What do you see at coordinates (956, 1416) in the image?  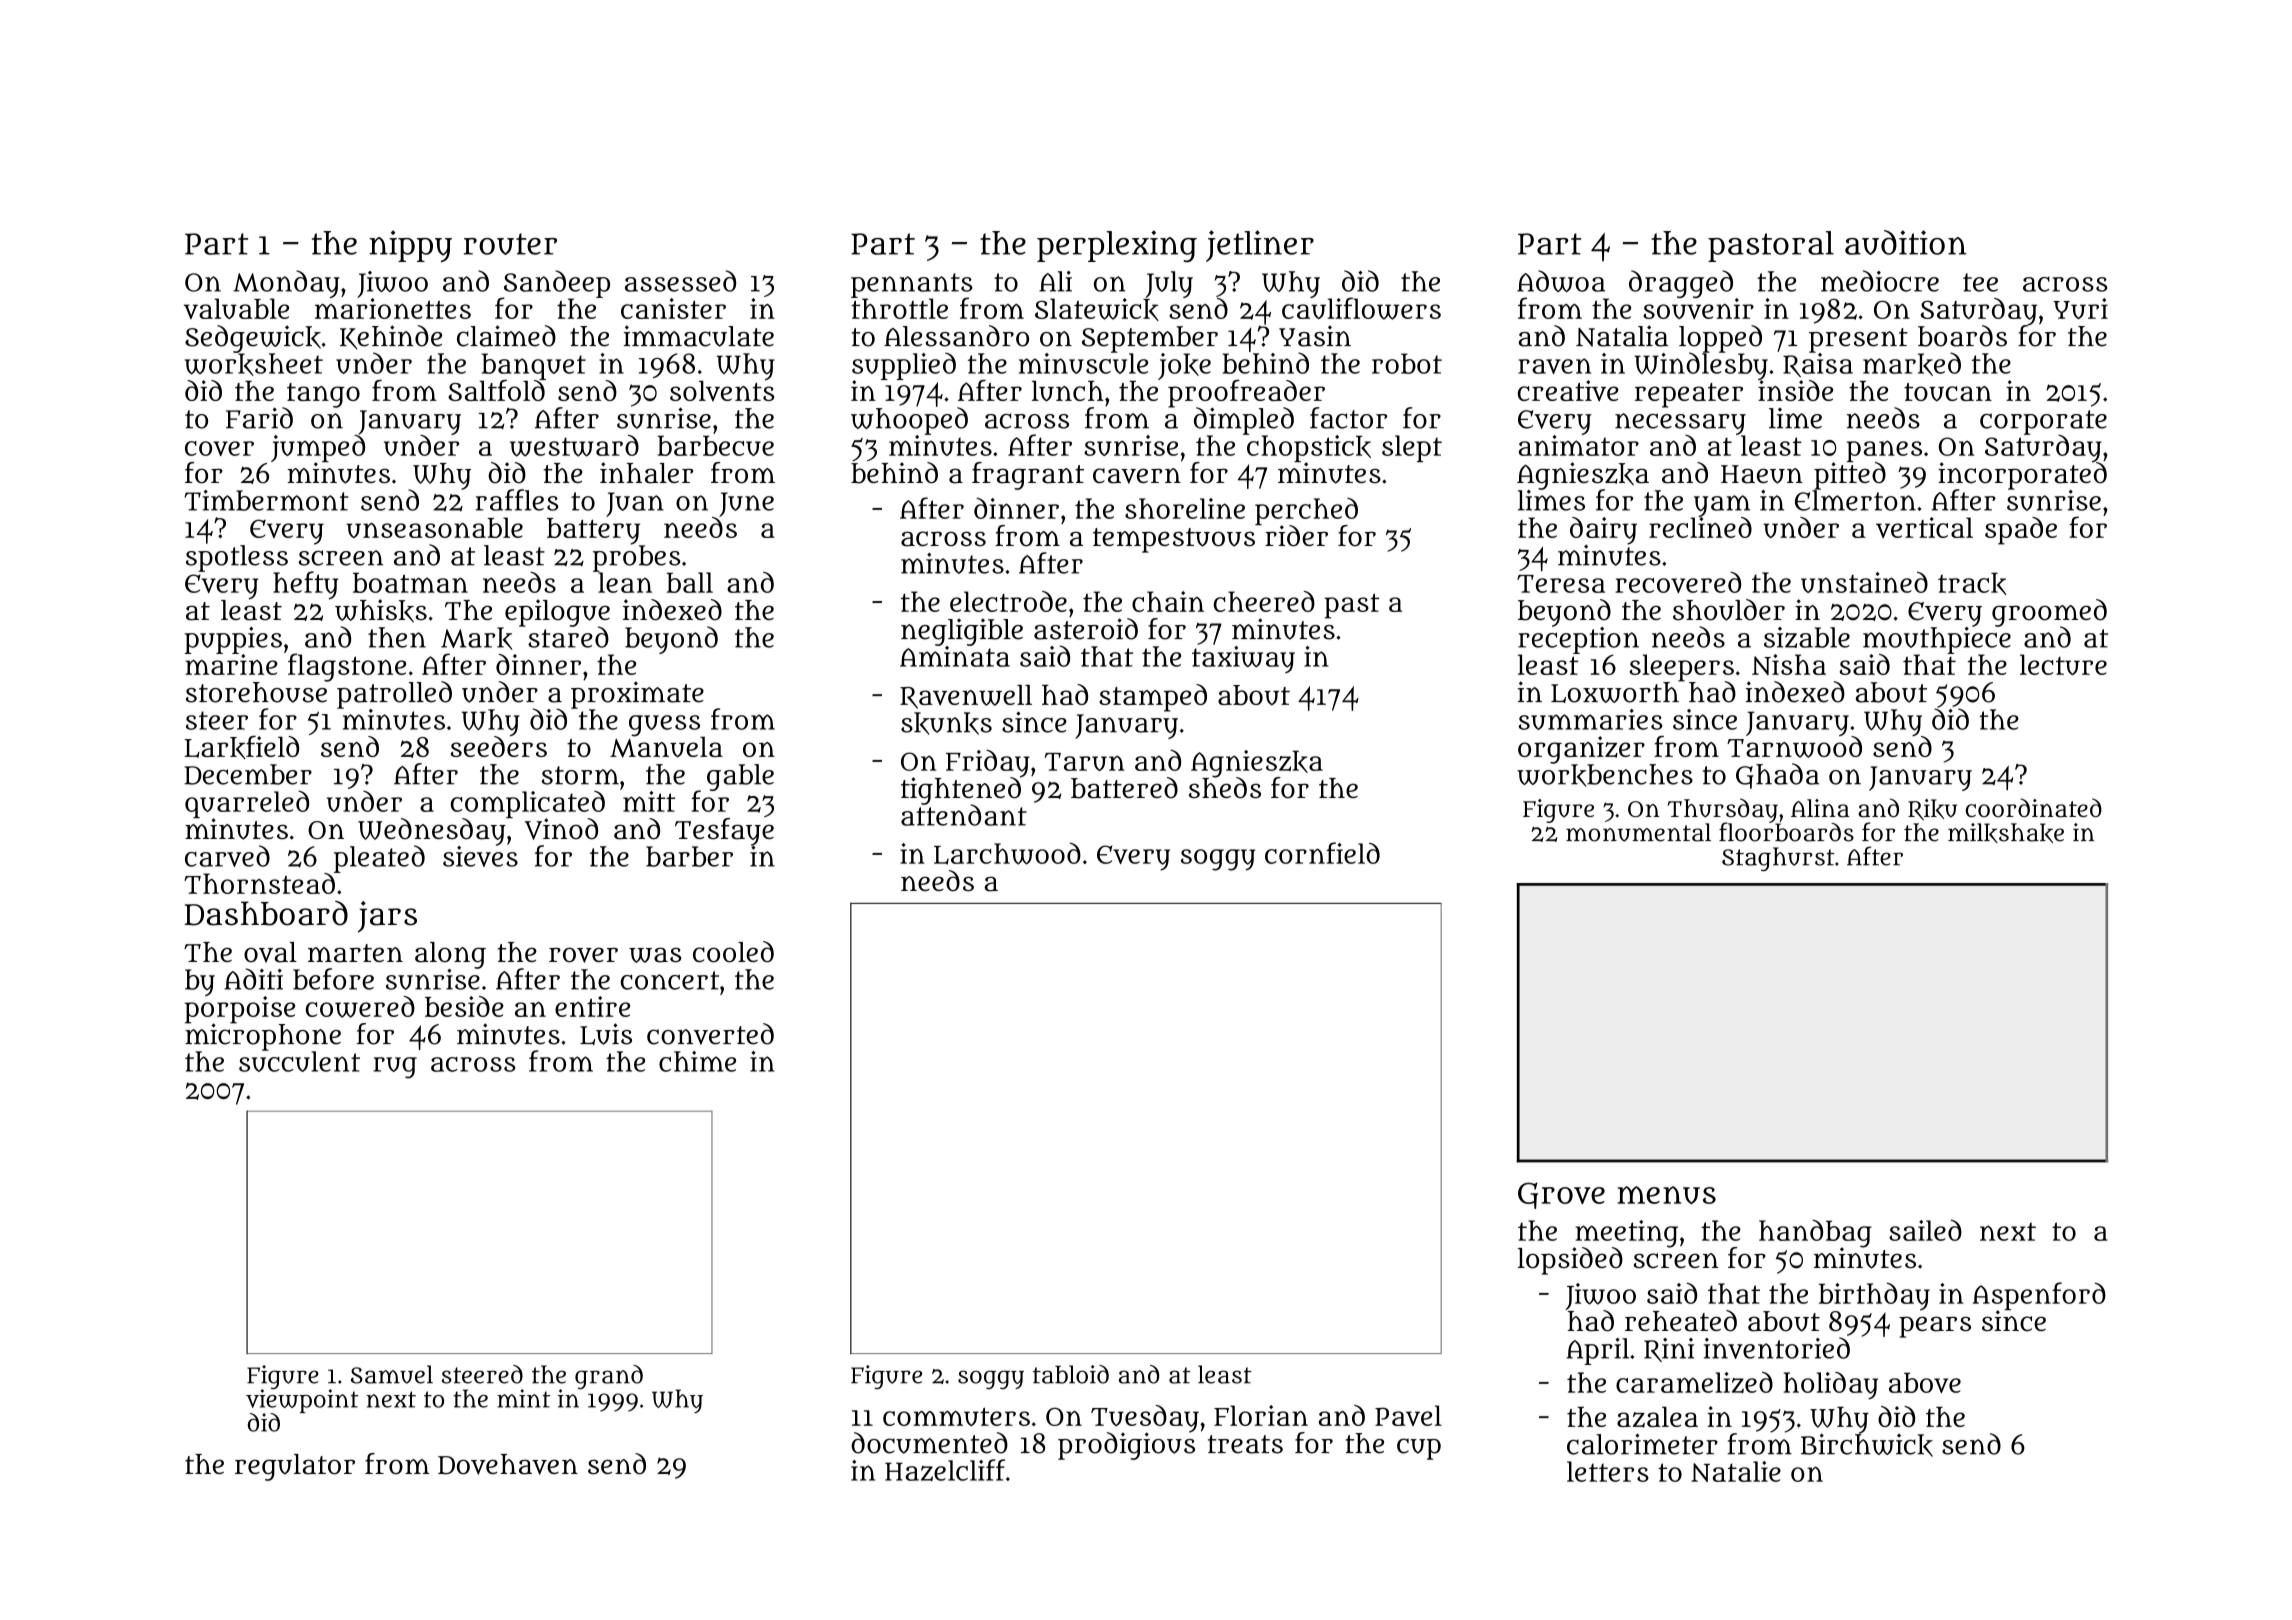 I see `commuters` at bounding box center [956, 1416].
